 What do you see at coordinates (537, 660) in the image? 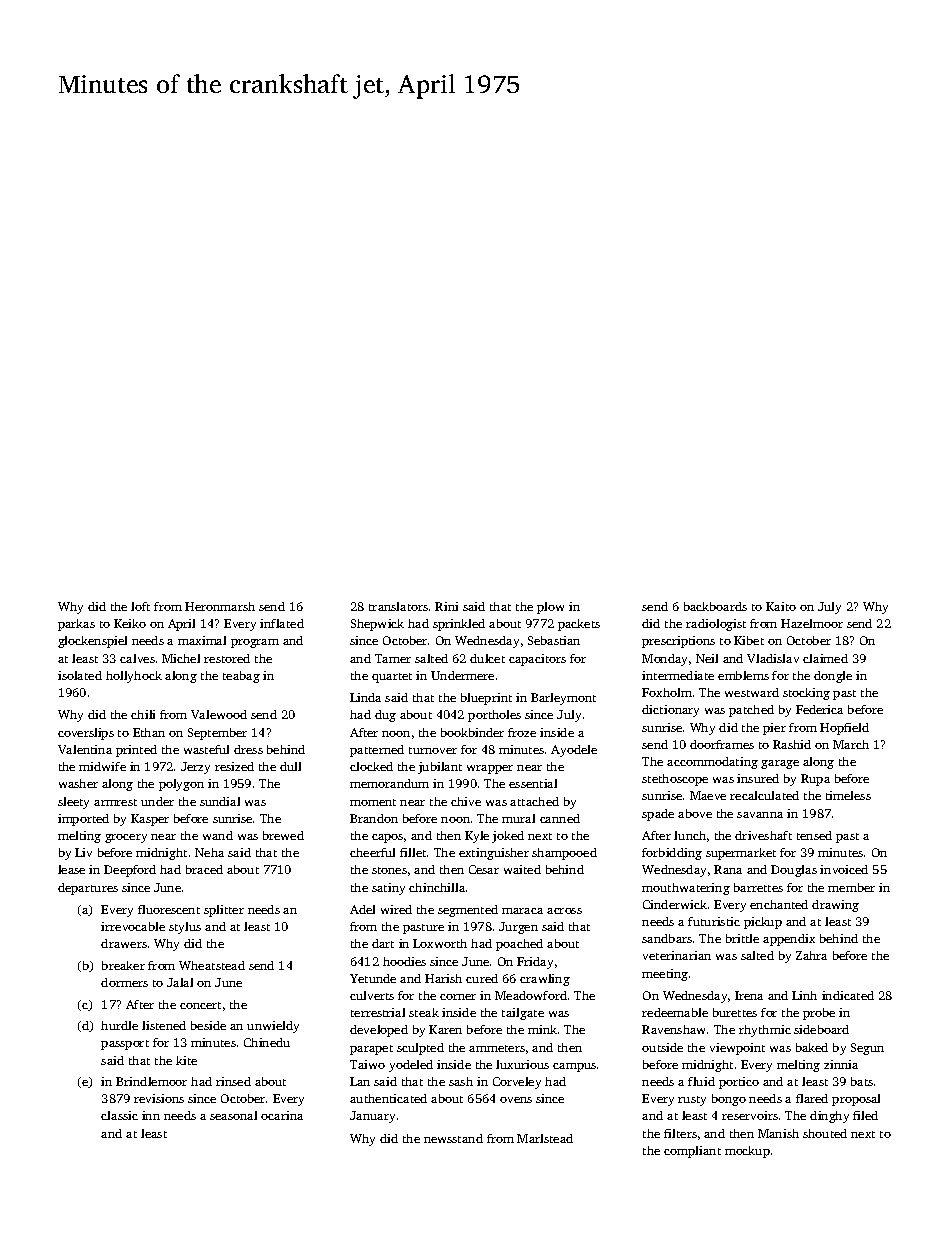
I see `capacitors` at bounding box center [537, 660].
